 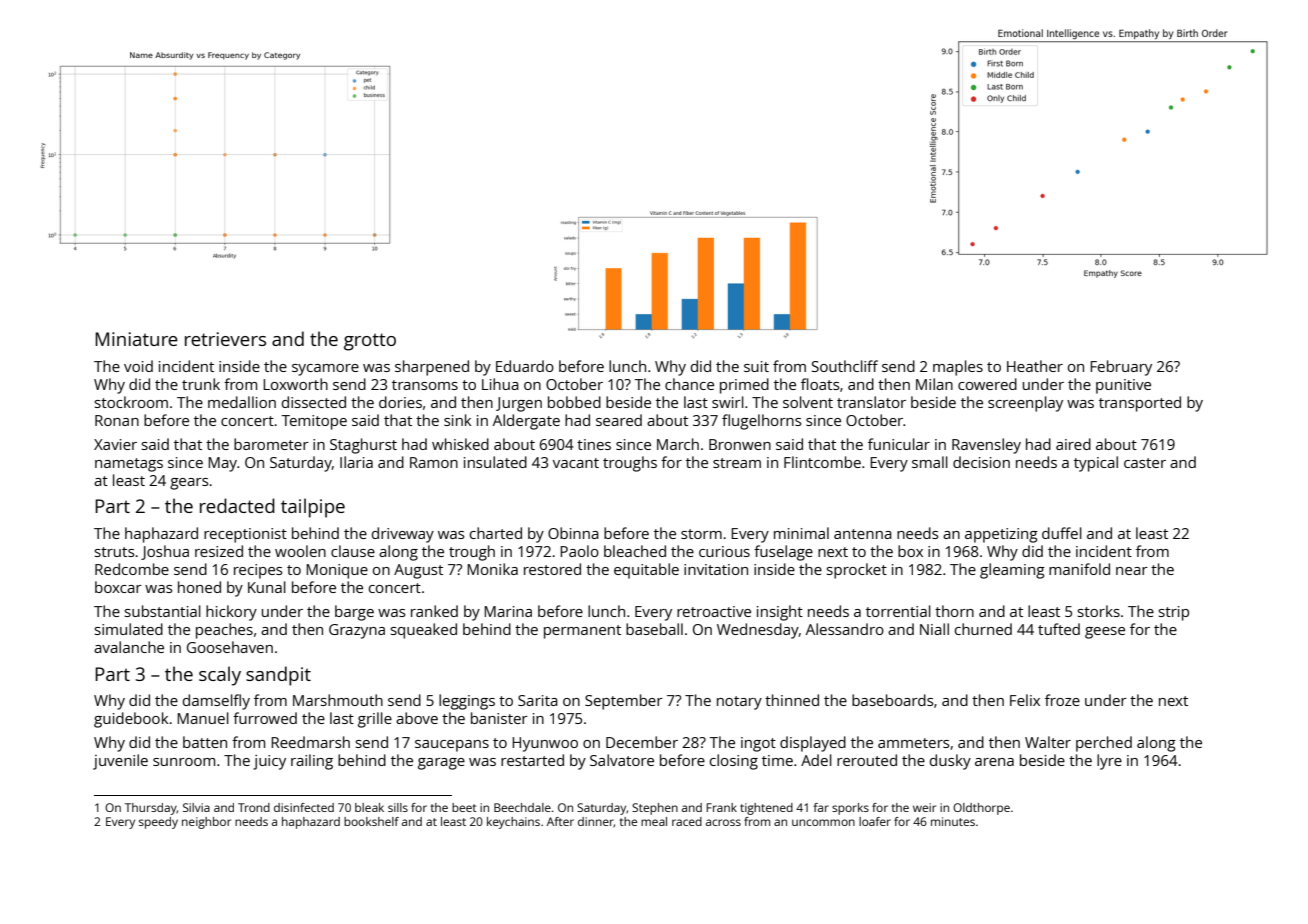 I want to click on Eduardo, so click(x=525, y=366).
